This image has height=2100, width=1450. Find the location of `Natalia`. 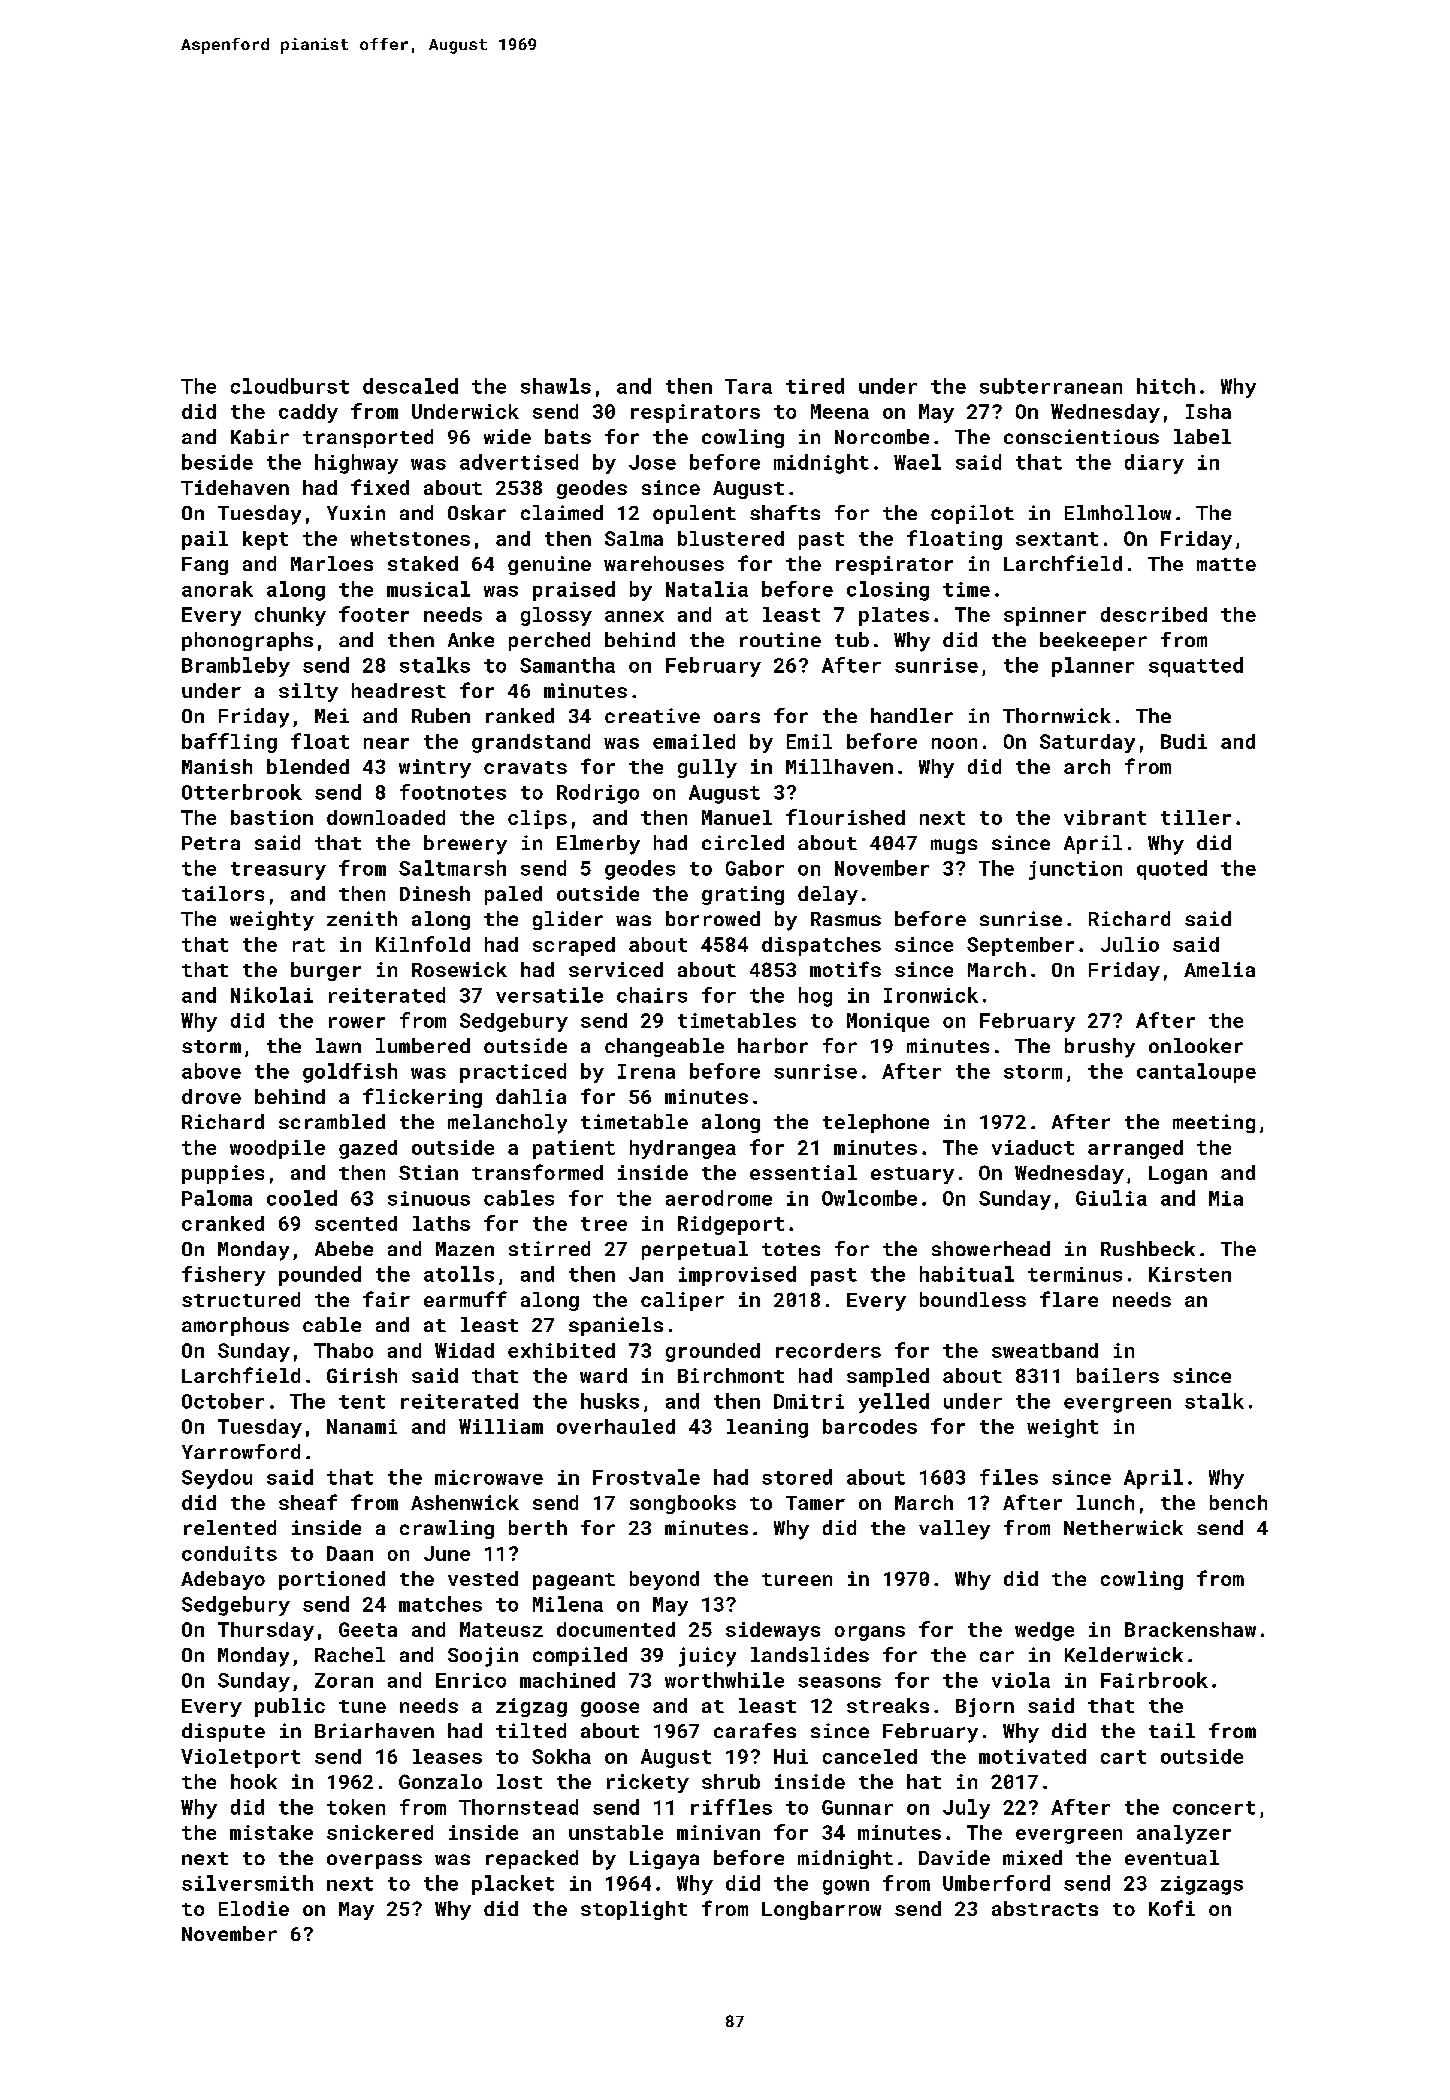

Natalia is located at coordinates (707, 589).
